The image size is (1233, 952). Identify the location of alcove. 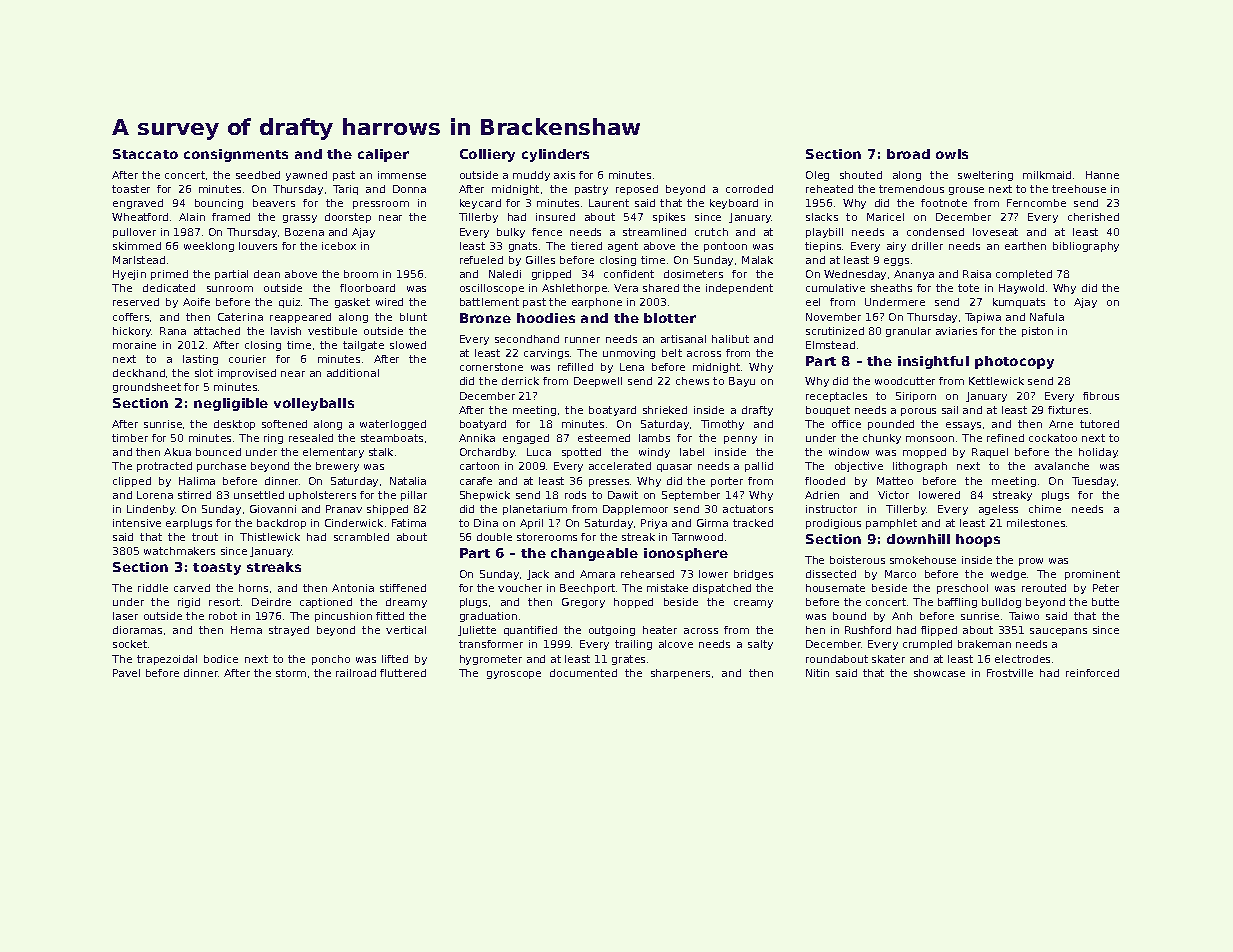
(676, 644).
